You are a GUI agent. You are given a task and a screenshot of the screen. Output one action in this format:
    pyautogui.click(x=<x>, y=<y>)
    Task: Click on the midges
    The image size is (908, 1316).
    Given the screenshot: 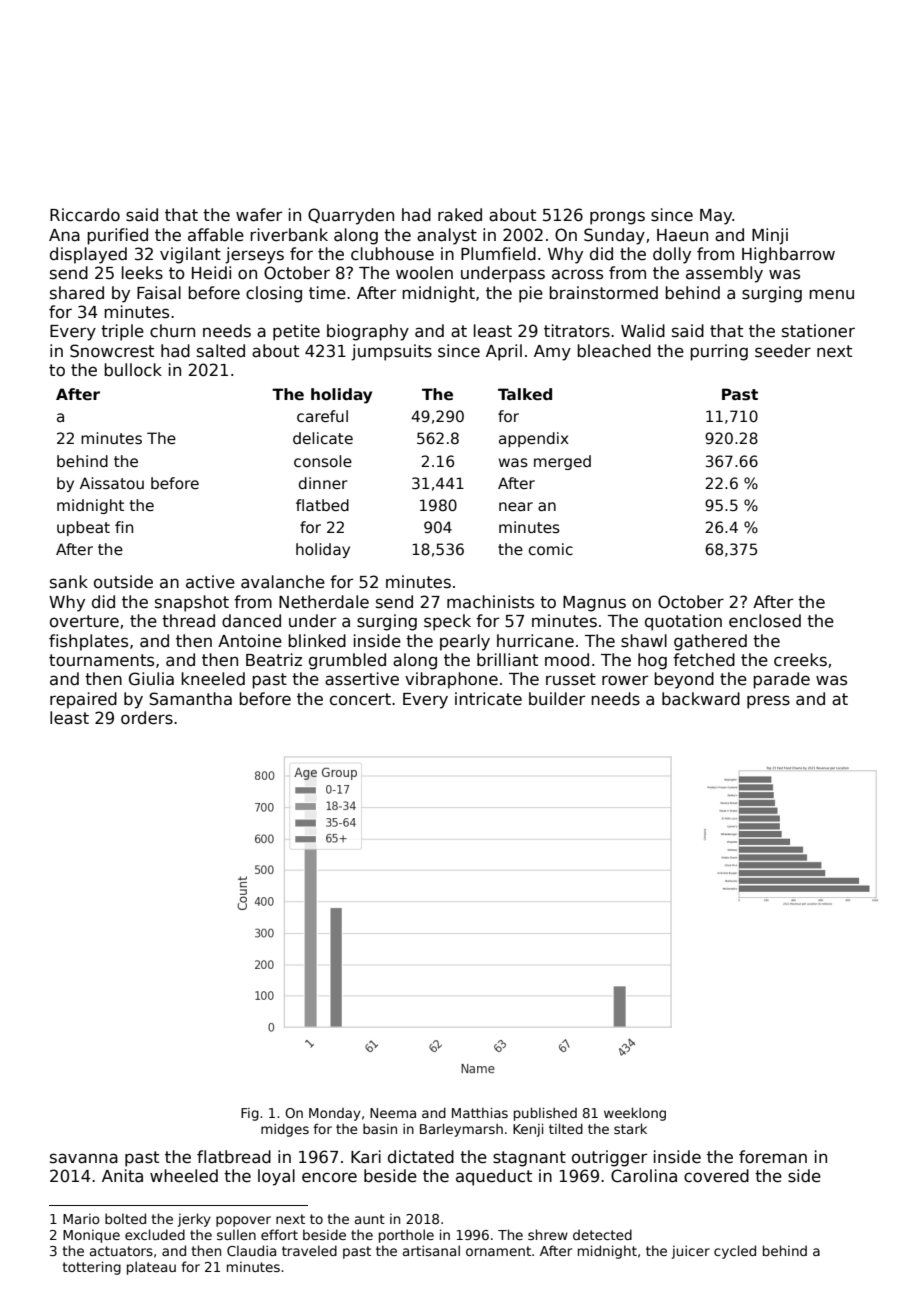 What is the action you would take?
    pyautogui.click(x=285, y=1130)
